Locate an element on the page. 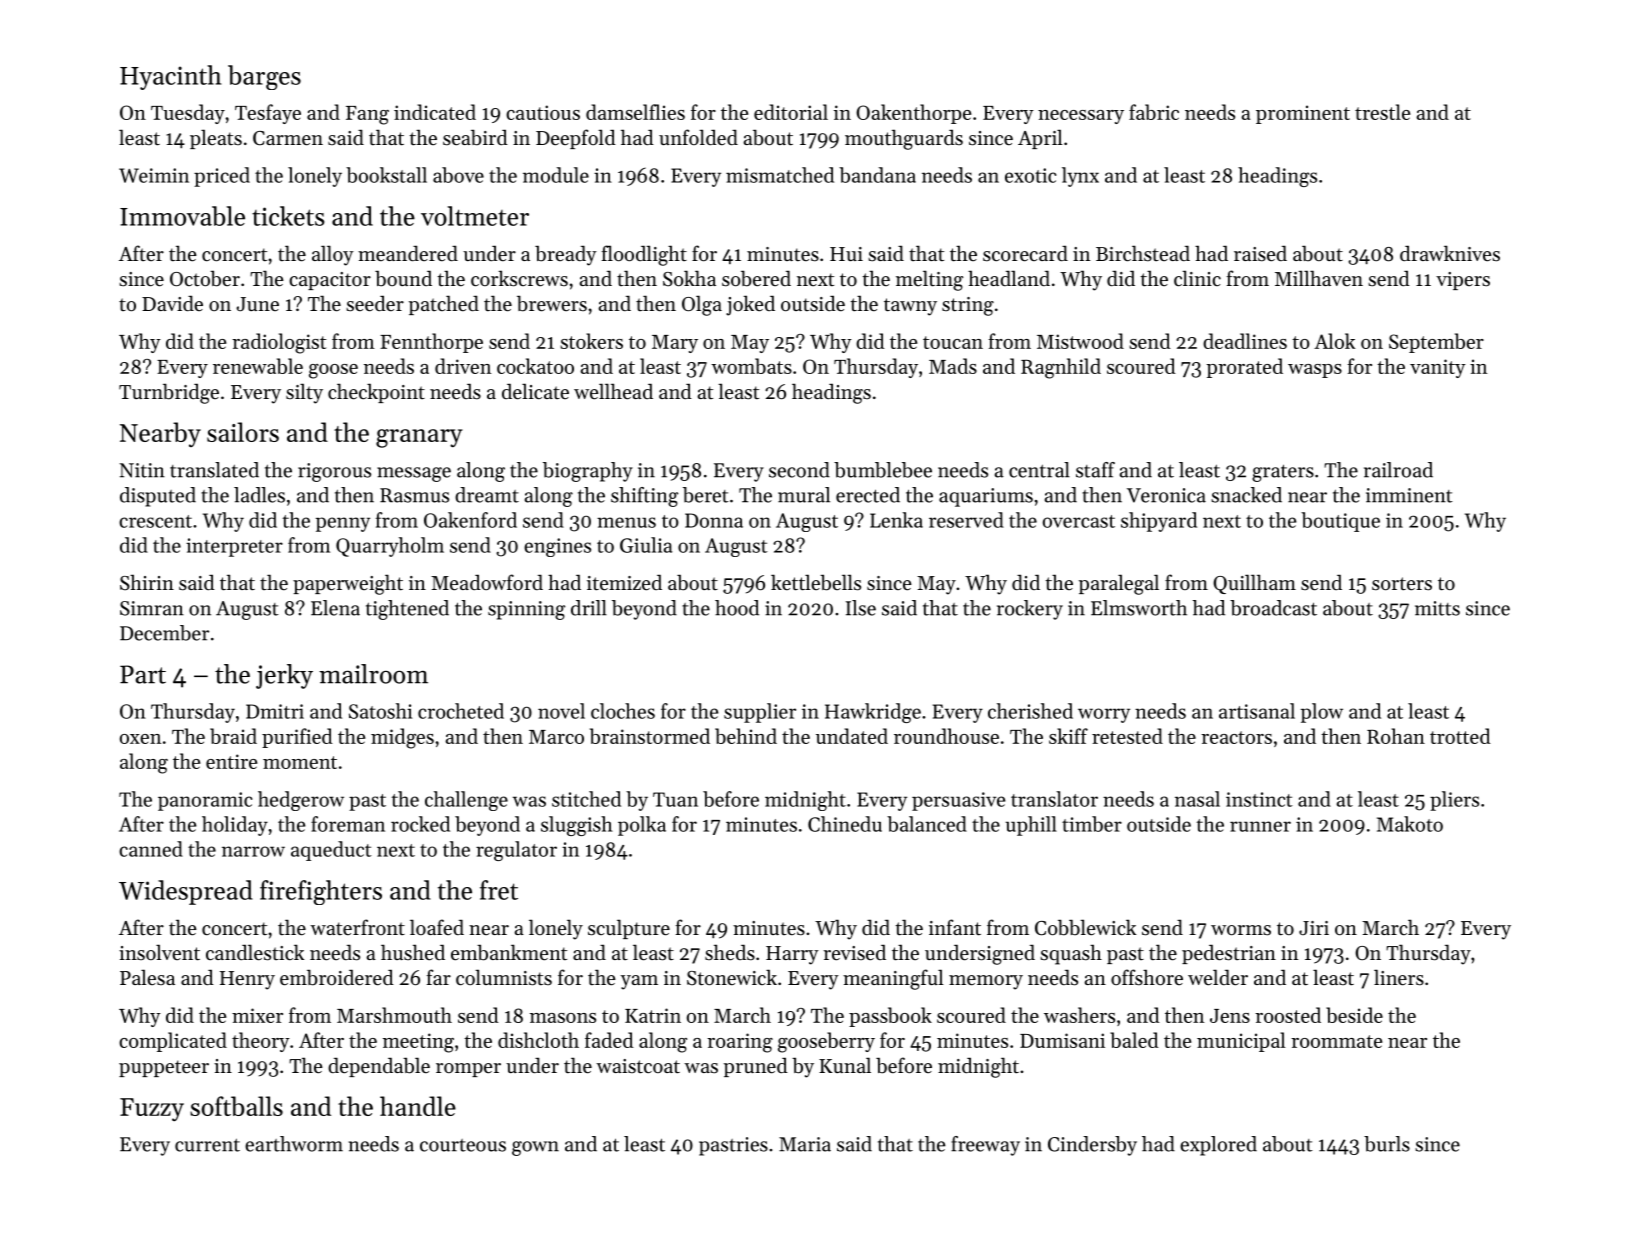  Mistwood is located at coordinates (1080, 341).
